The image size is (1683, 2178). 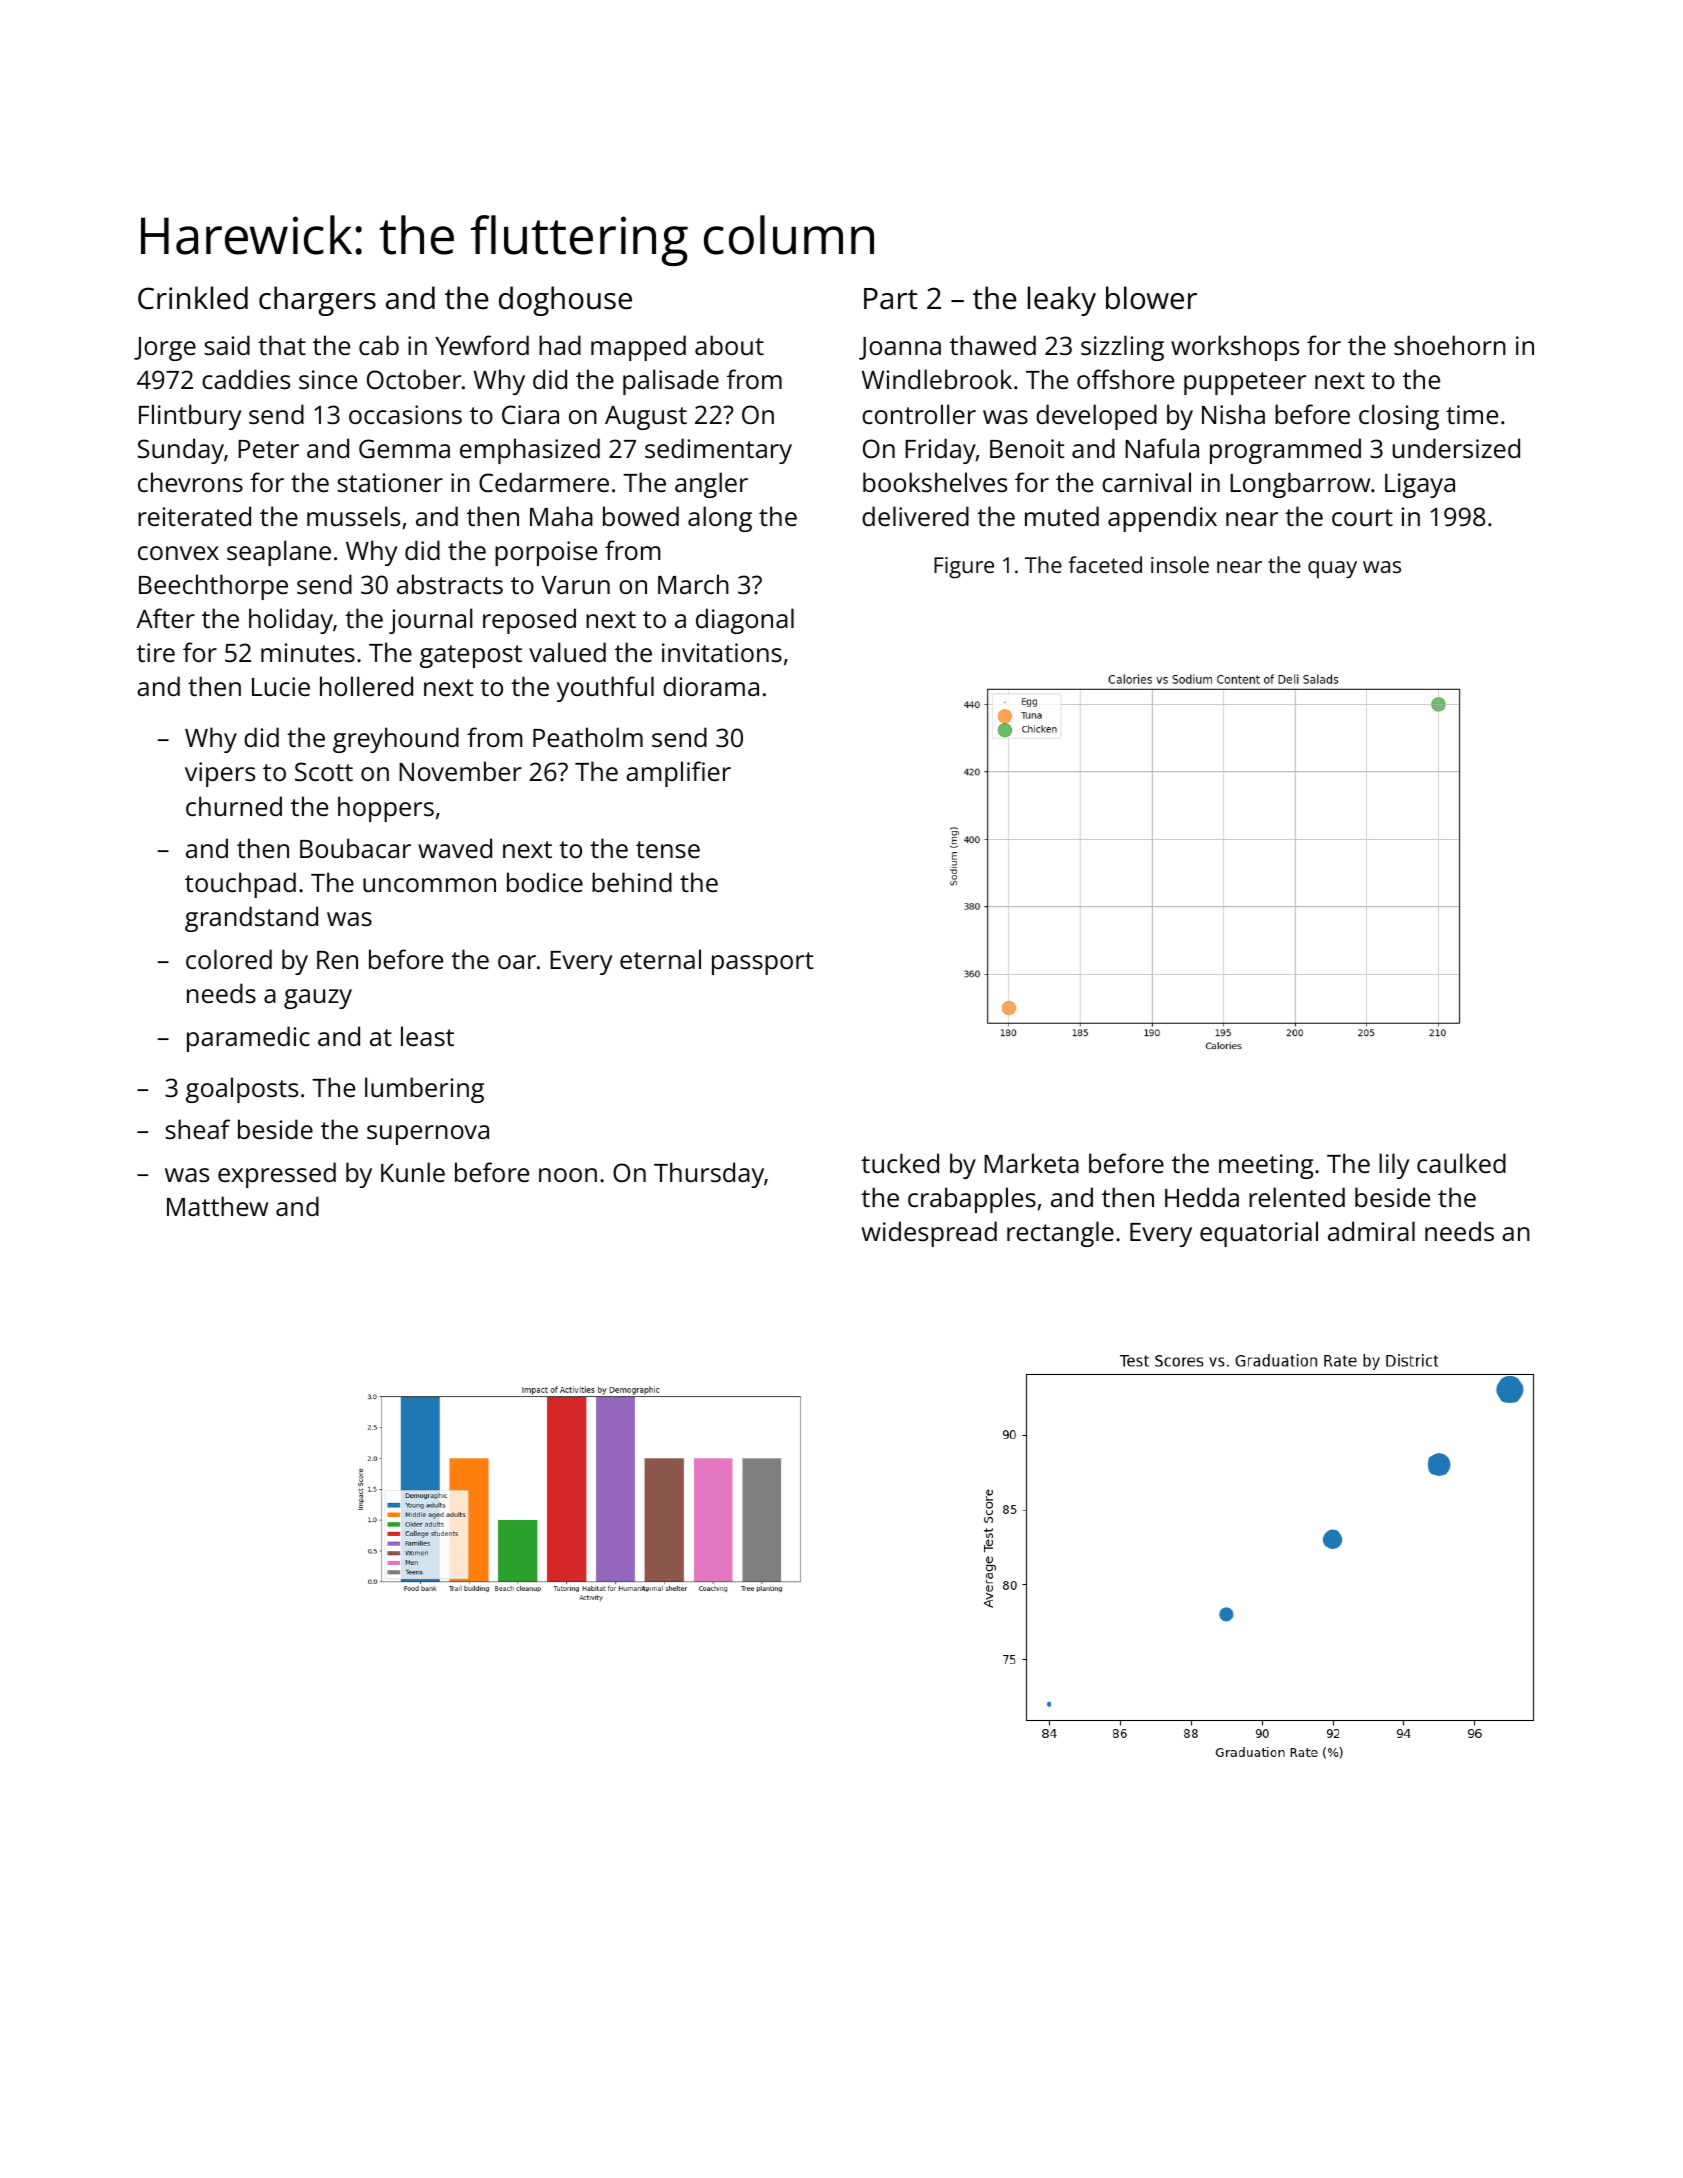 What do you see at coordinates (568, 1175) in the page?
I see `noon` at bounding box center [568, 1175].
